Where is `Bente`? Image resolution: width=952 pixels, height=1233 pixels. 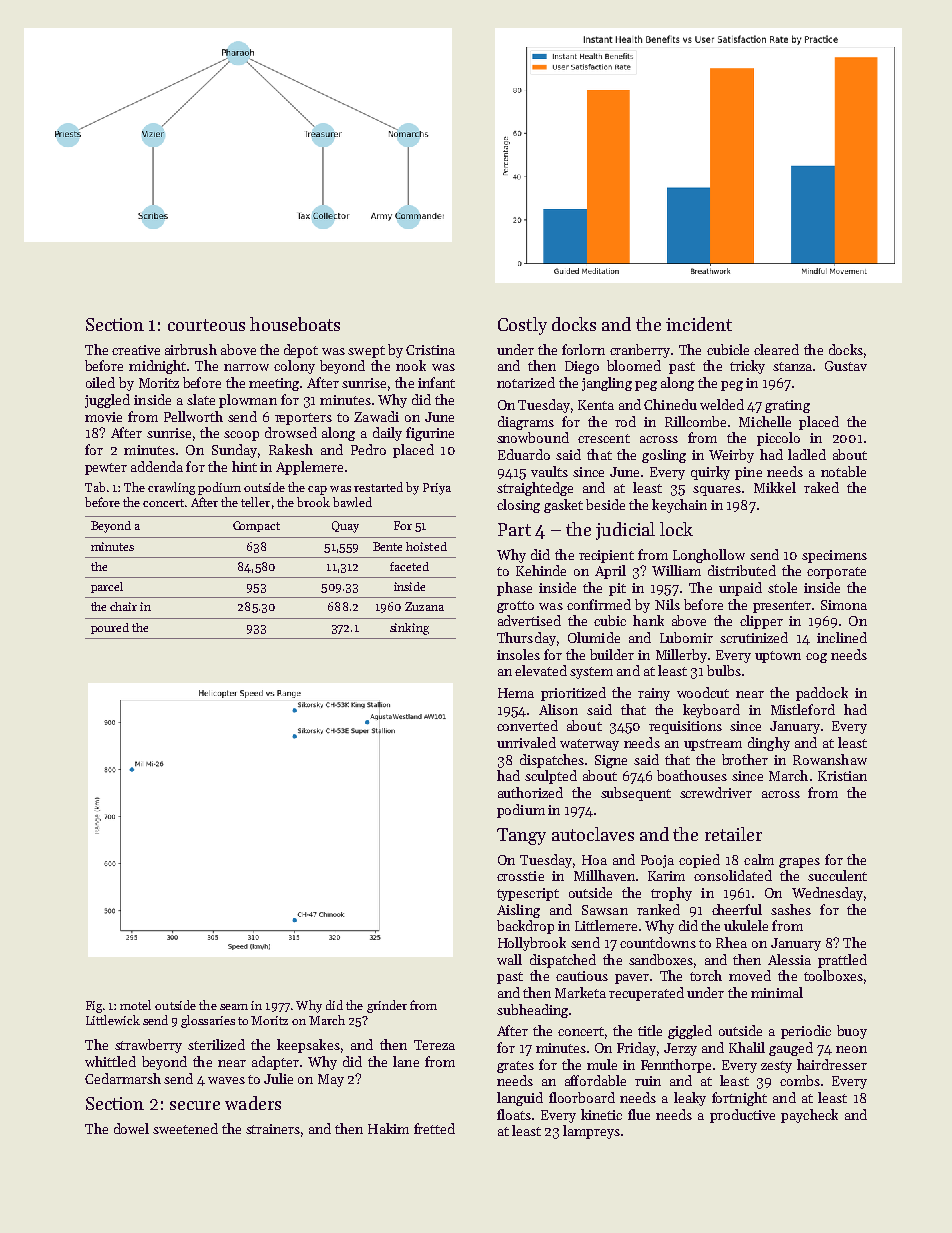
Bente is located at coordinates (387, 546).
